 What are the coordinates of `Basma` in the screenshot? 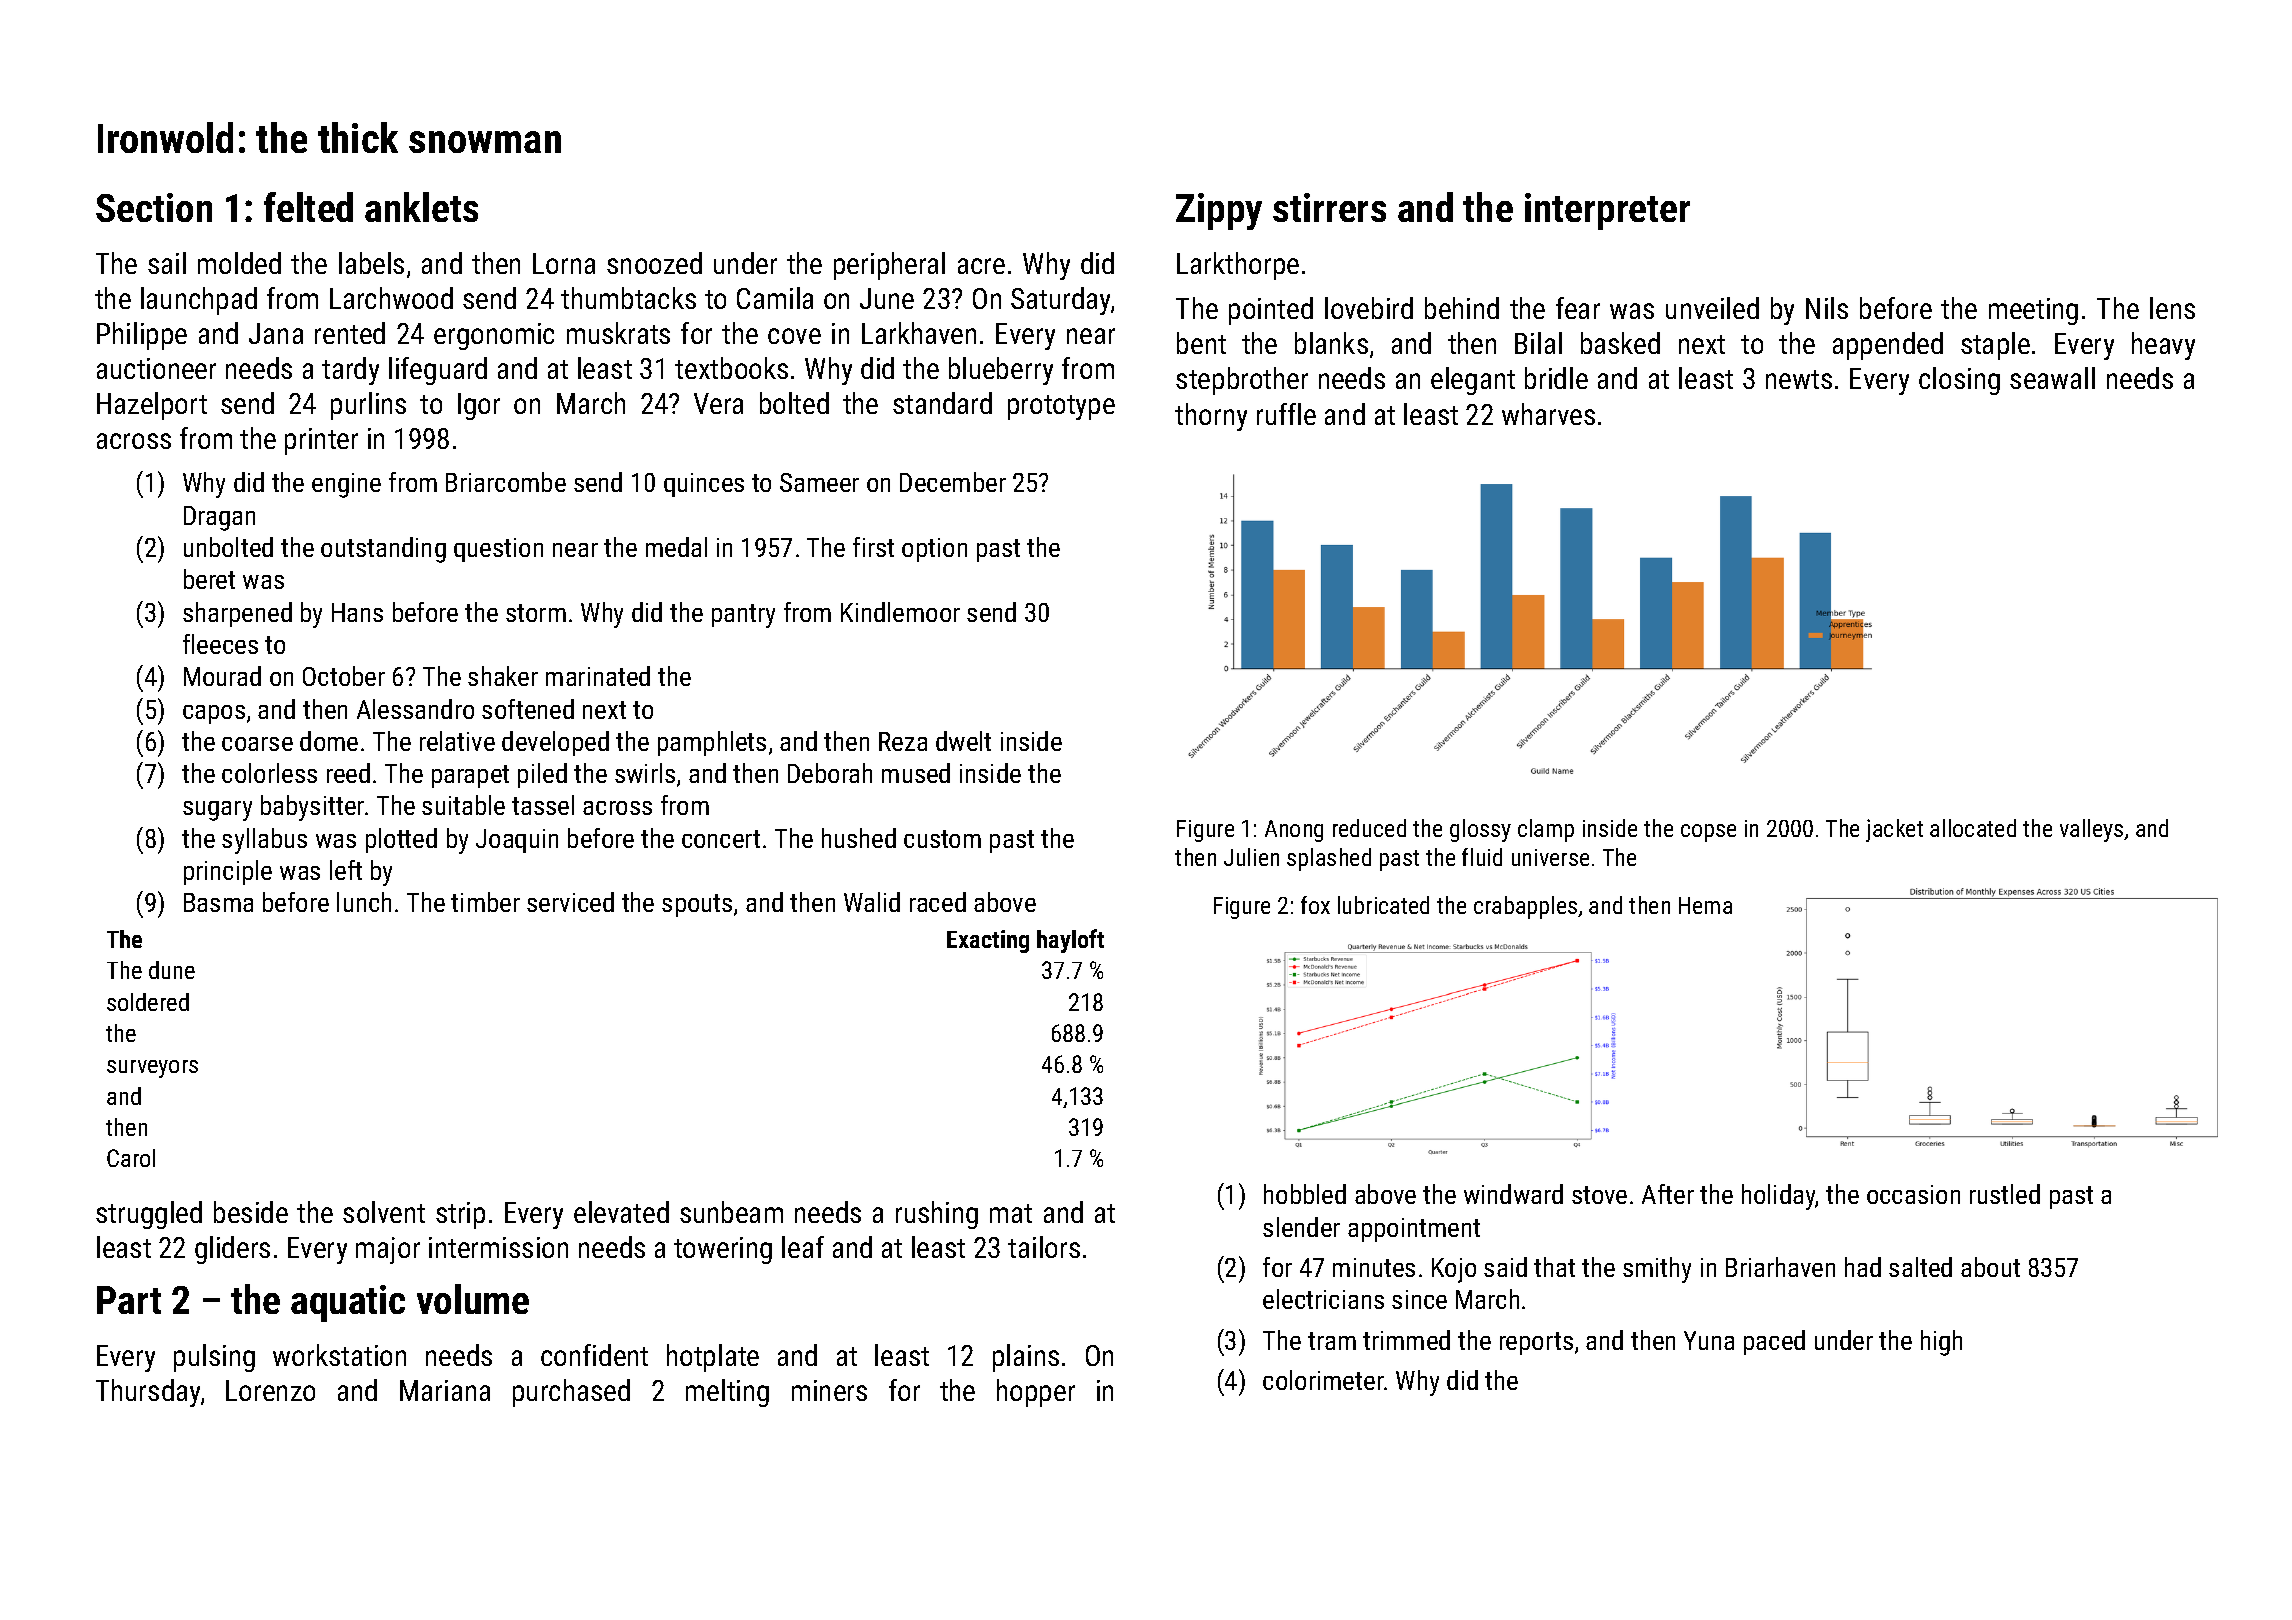 It's located at (218, 902).
